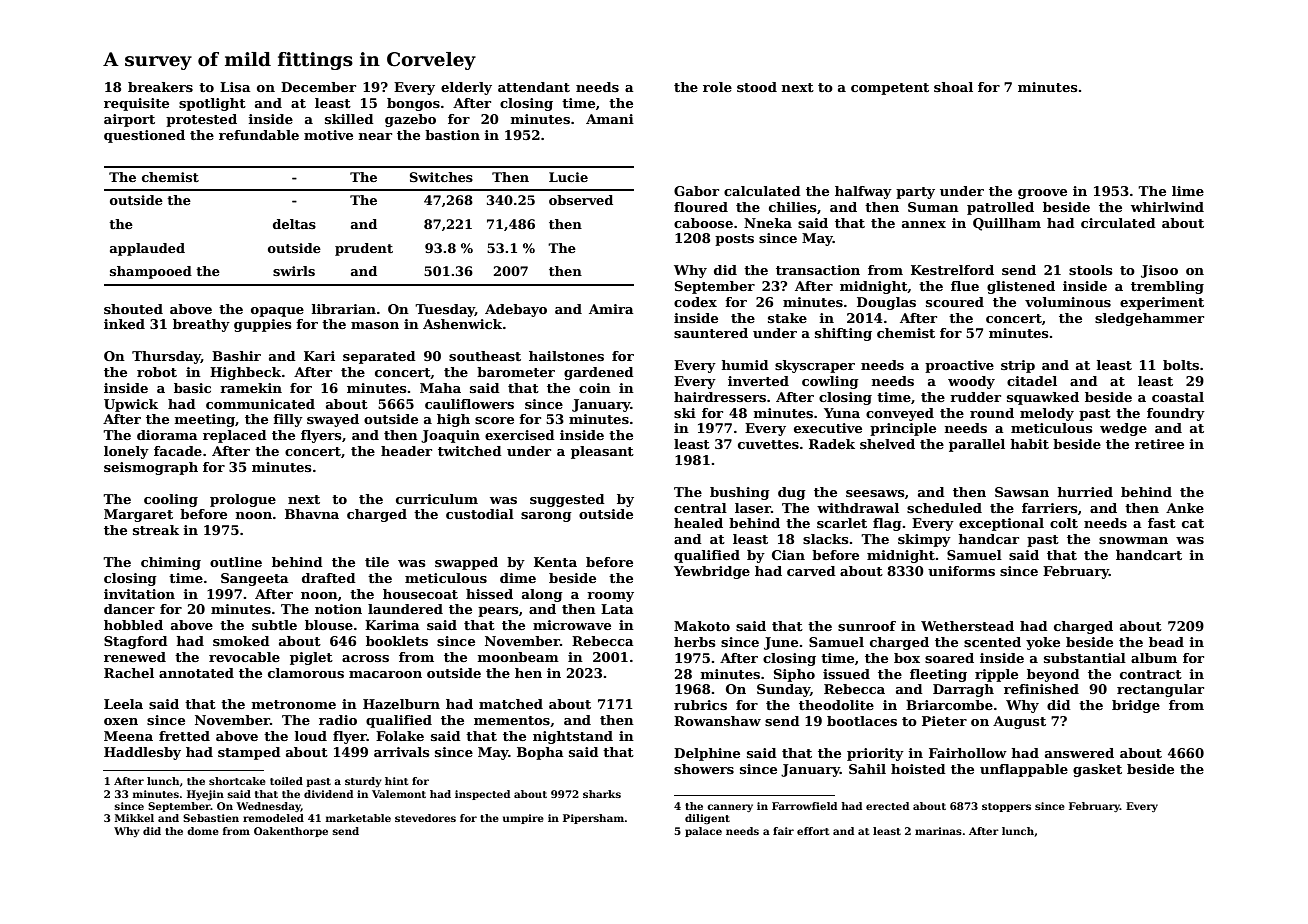 The height and width of the page is (924, 1308). Describe the element at coordinates (534, 87) in the page. I see `attendant` at that location.
